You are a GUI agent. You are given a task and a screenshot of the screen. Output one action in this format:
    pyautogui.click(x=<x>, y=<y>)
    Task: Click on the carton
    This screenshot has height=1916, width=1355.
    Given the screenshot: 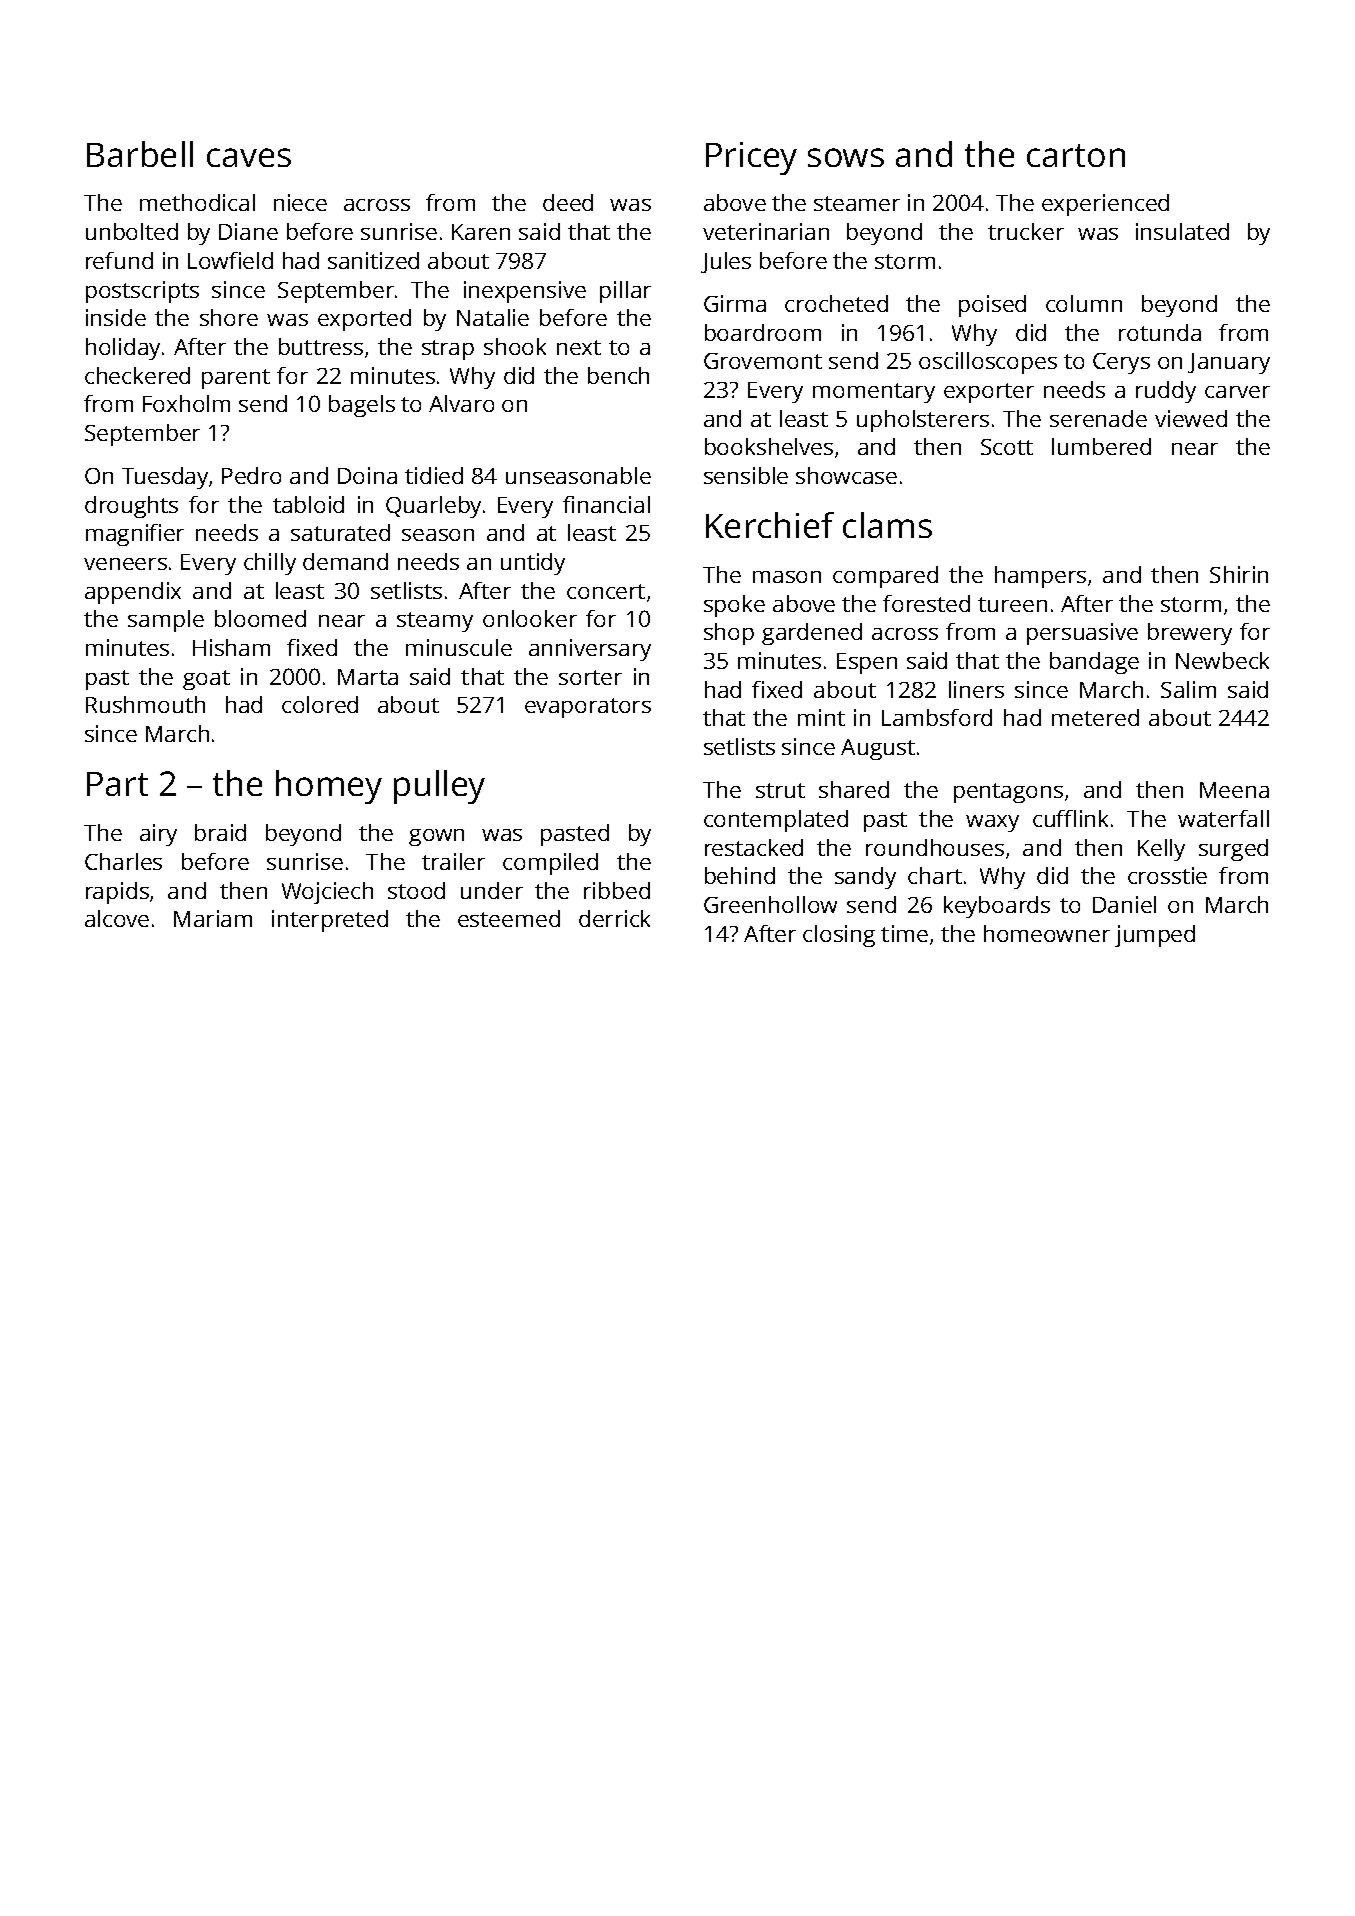 What is the action you would take?
    pyautogui.click(x=1076, y=155)
